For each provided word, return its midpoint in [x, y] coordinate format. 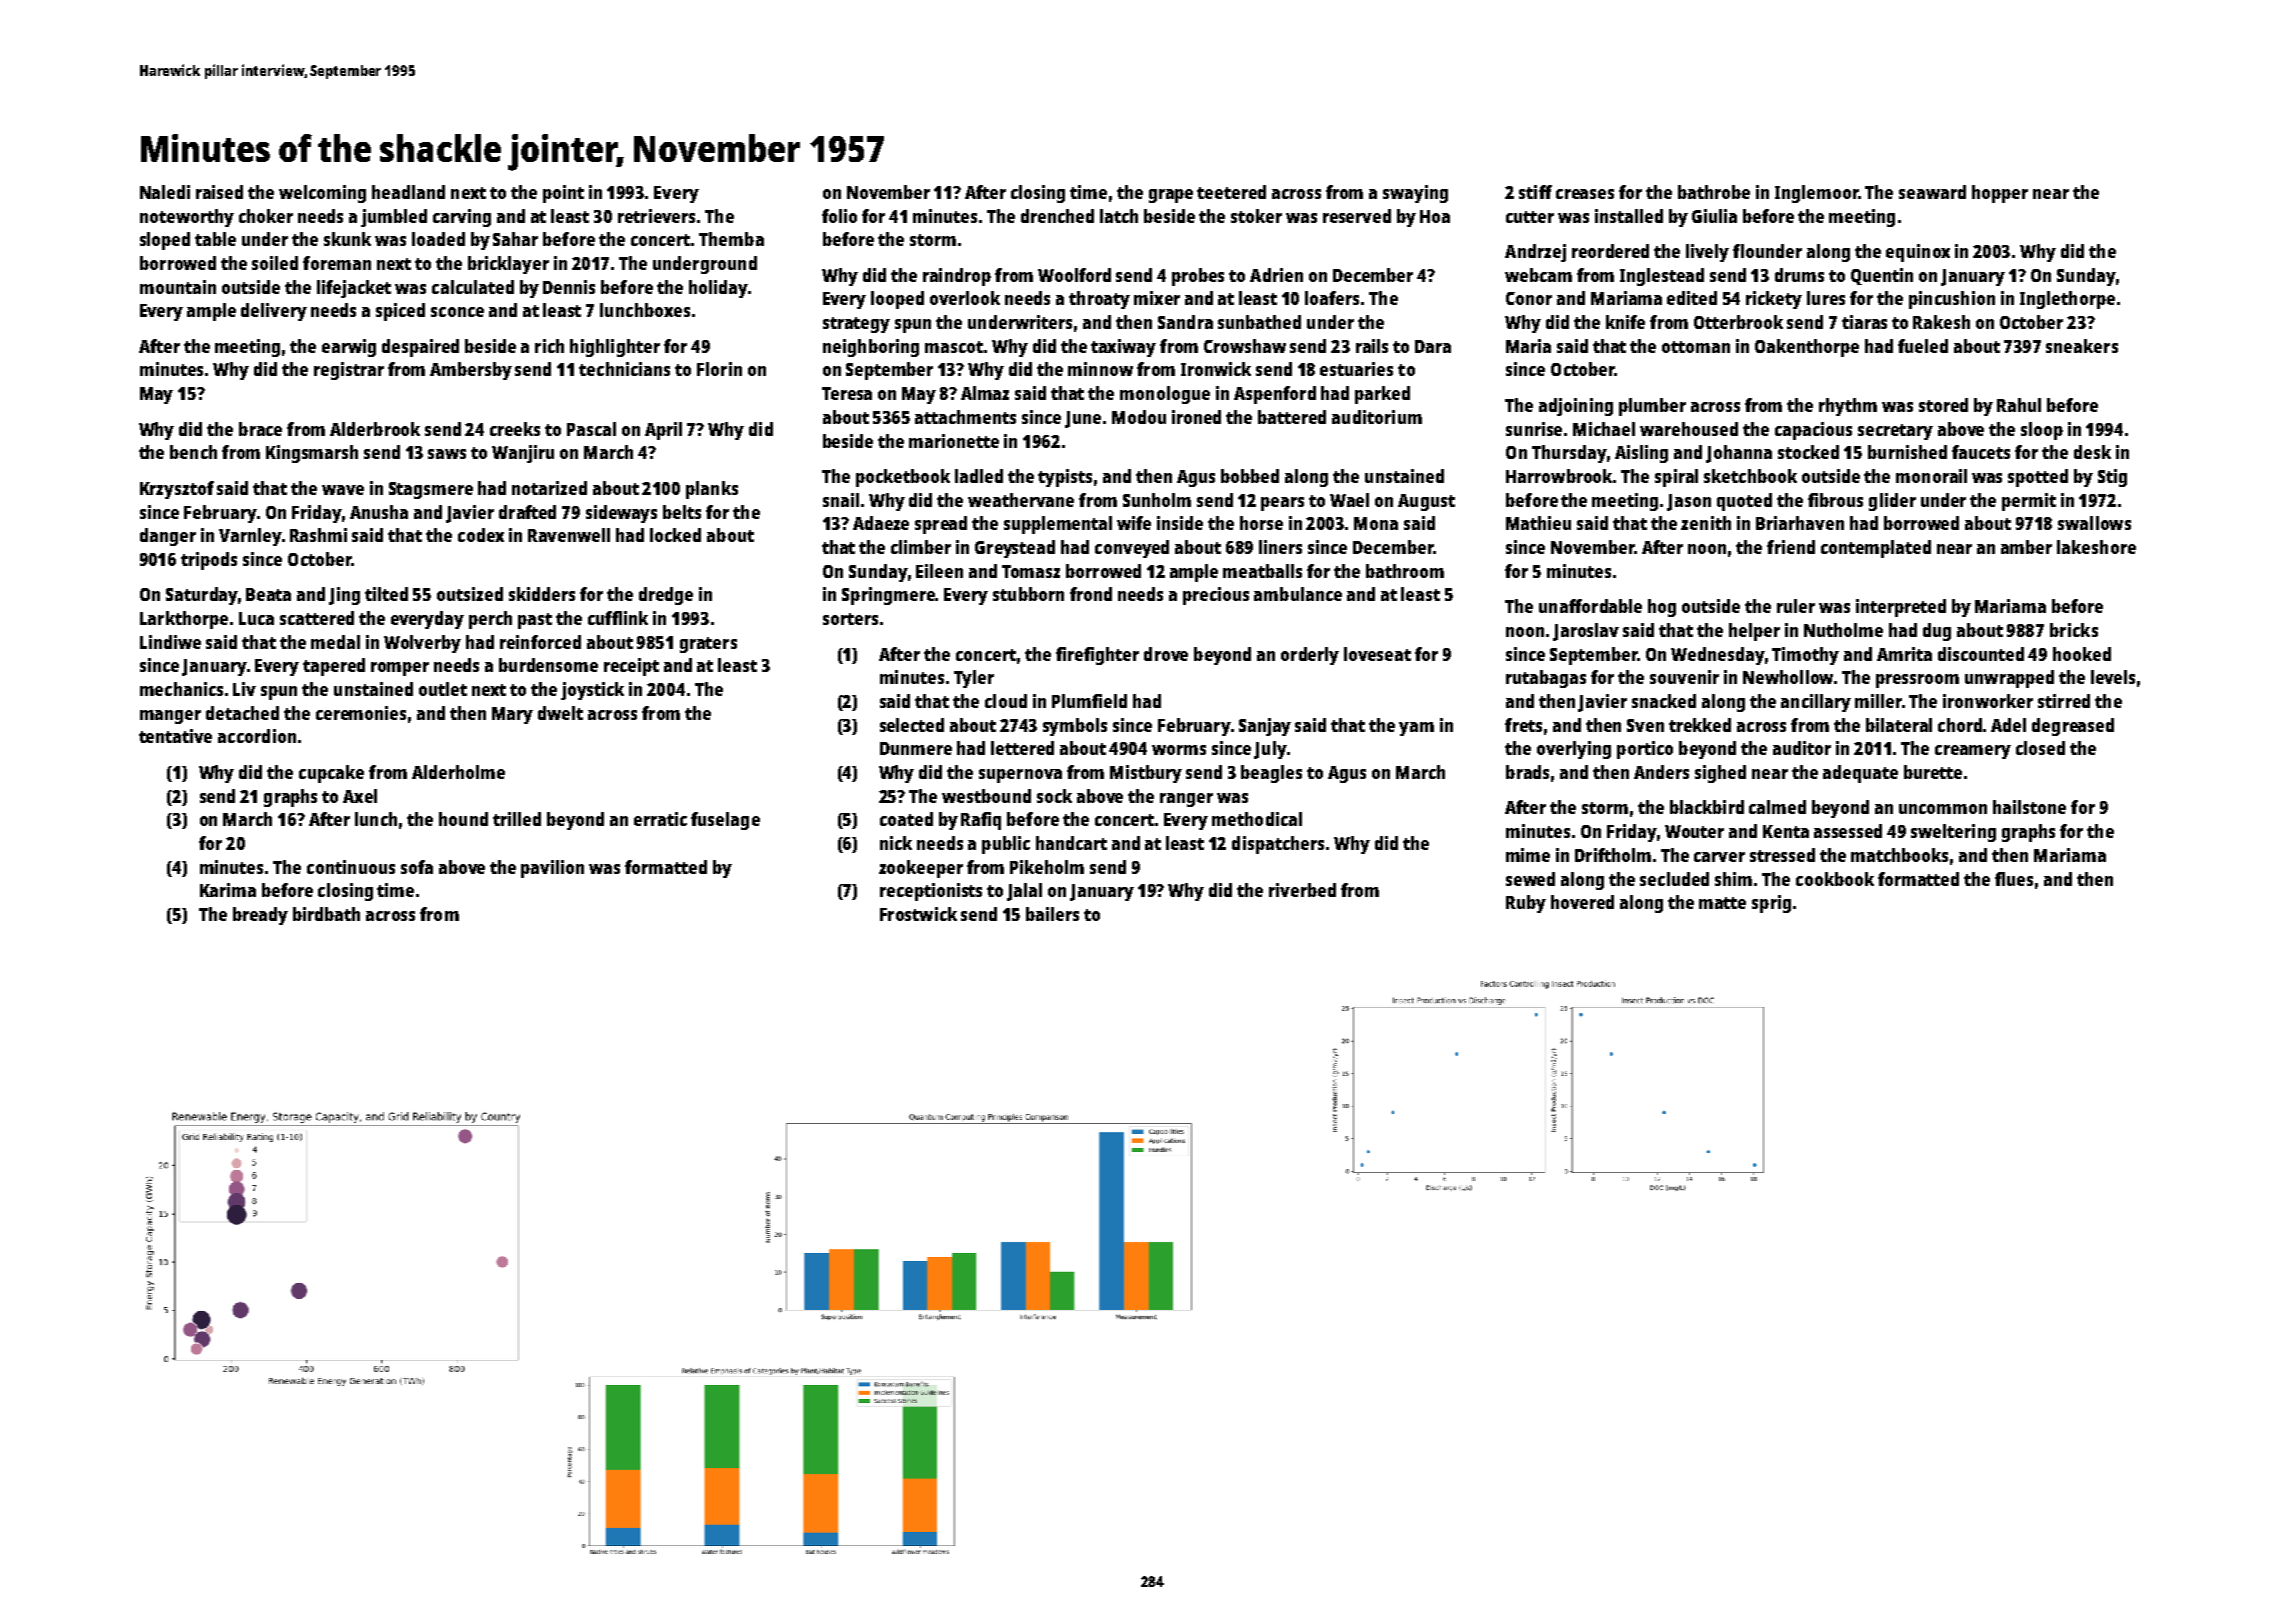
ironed [1196, 417]
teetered [1231, 192]
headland [408, 192]
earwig [349, 348]
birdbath [326, 914]
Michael [1604, 429]
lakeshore [2096, 547]
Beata [268, 594]
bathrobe [1714, 192]
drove [1166, 654]
